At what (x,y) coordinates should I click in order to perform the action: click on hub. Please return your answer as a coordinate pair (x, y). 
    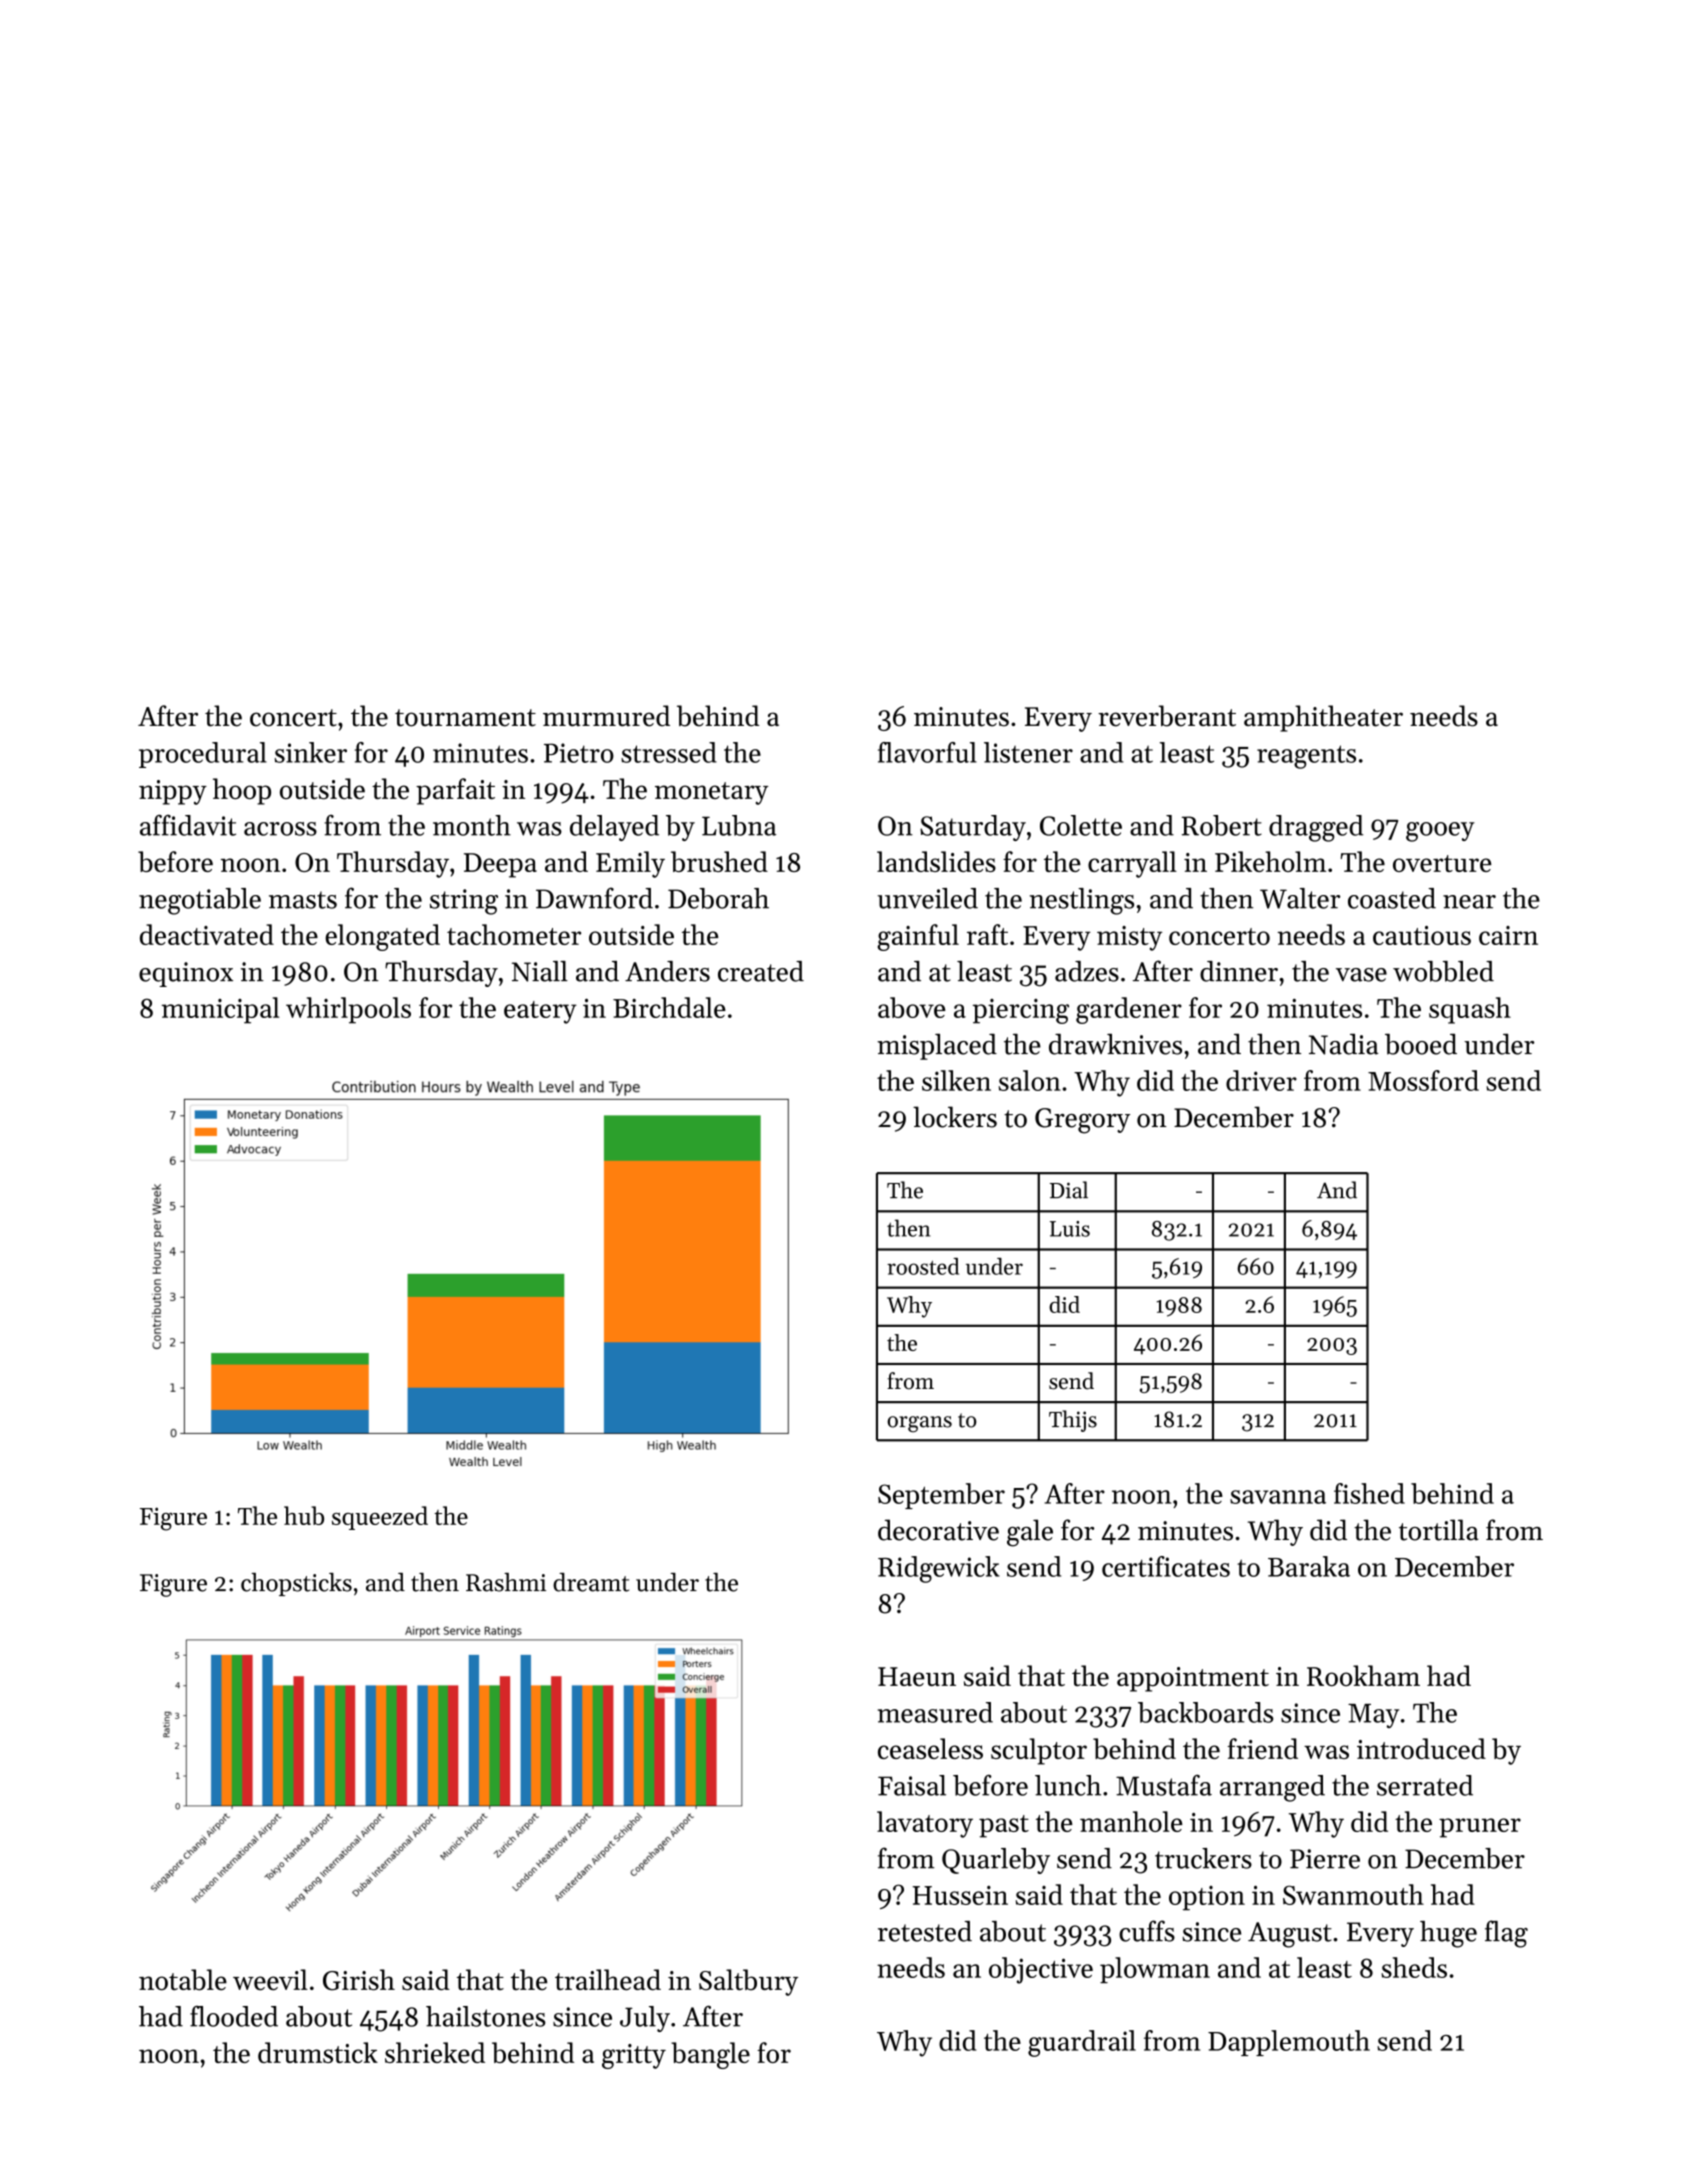
    Looking at the image, I should click on (304, 1515).
